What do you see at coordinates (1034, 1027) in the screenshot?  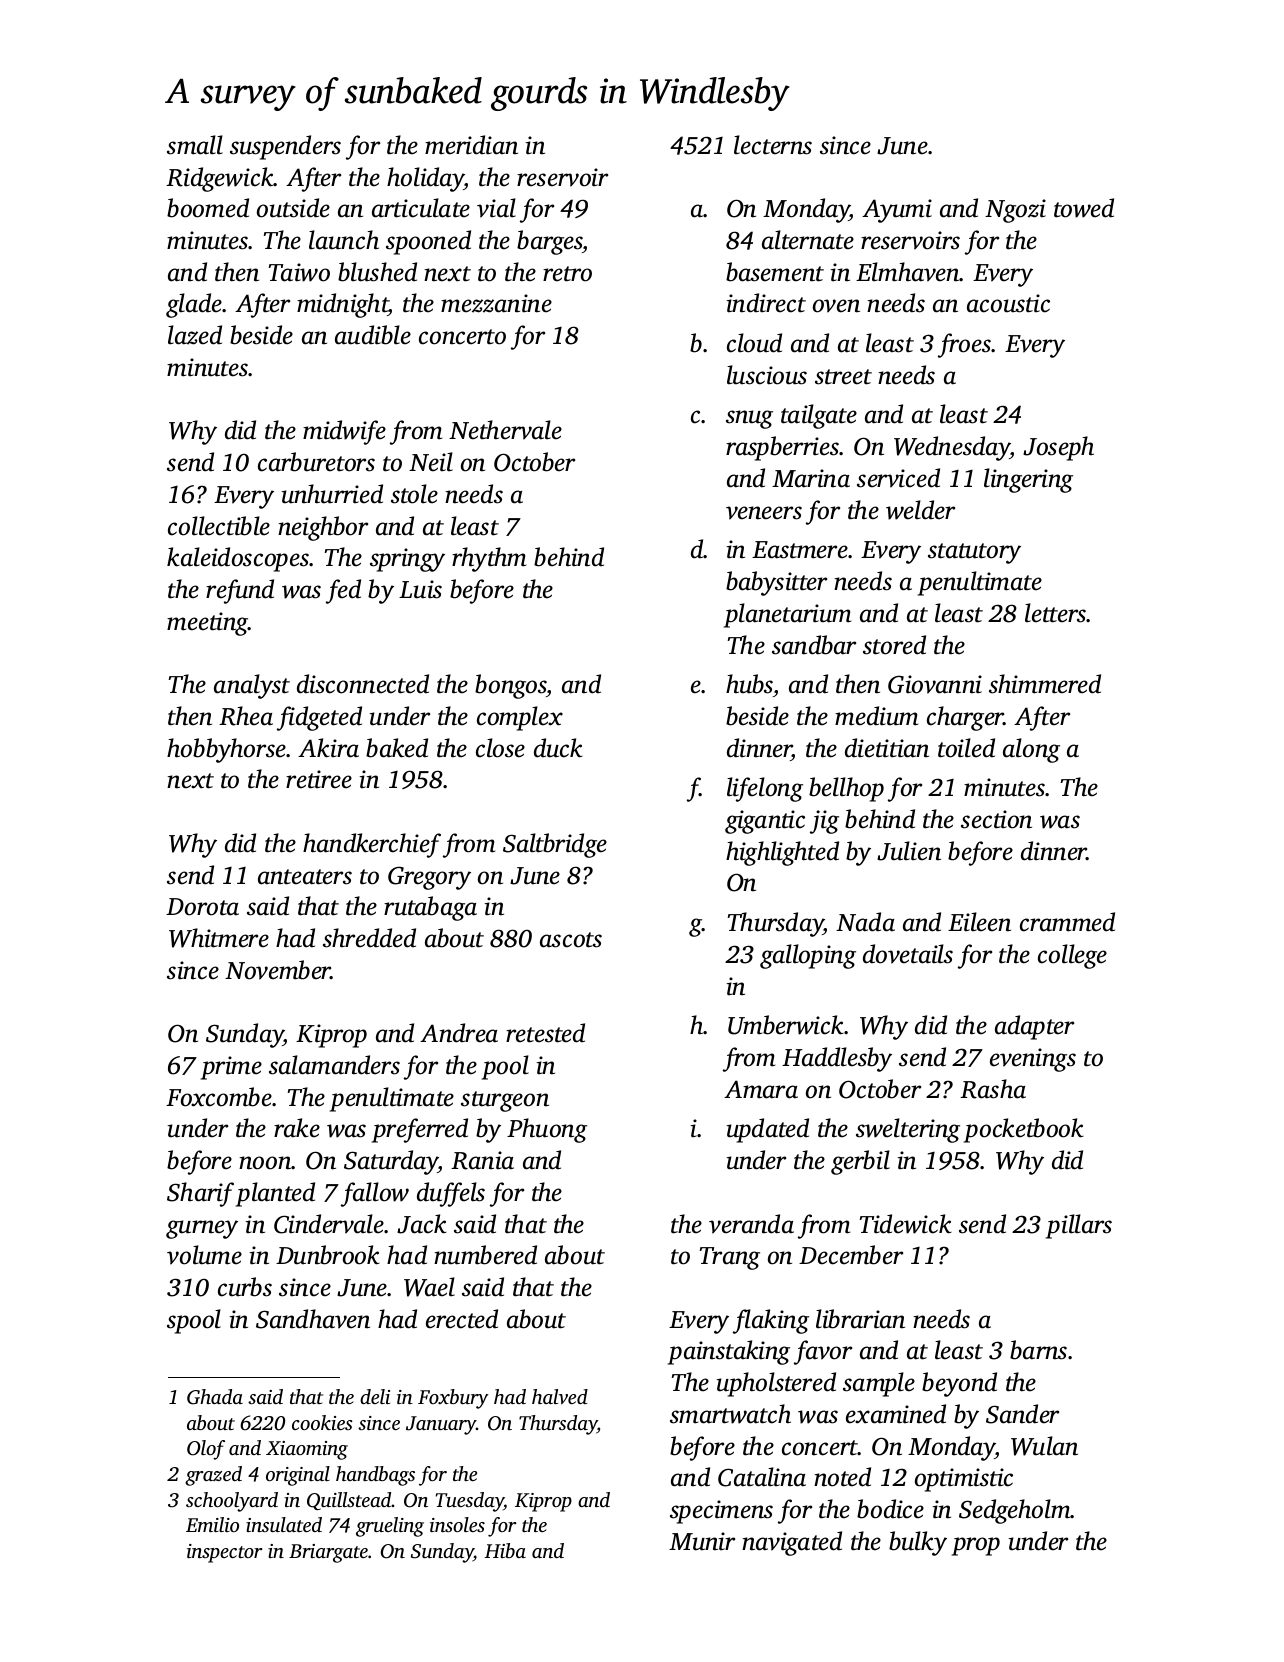 I see `adapter` at bounding box center [1034, 1027].
